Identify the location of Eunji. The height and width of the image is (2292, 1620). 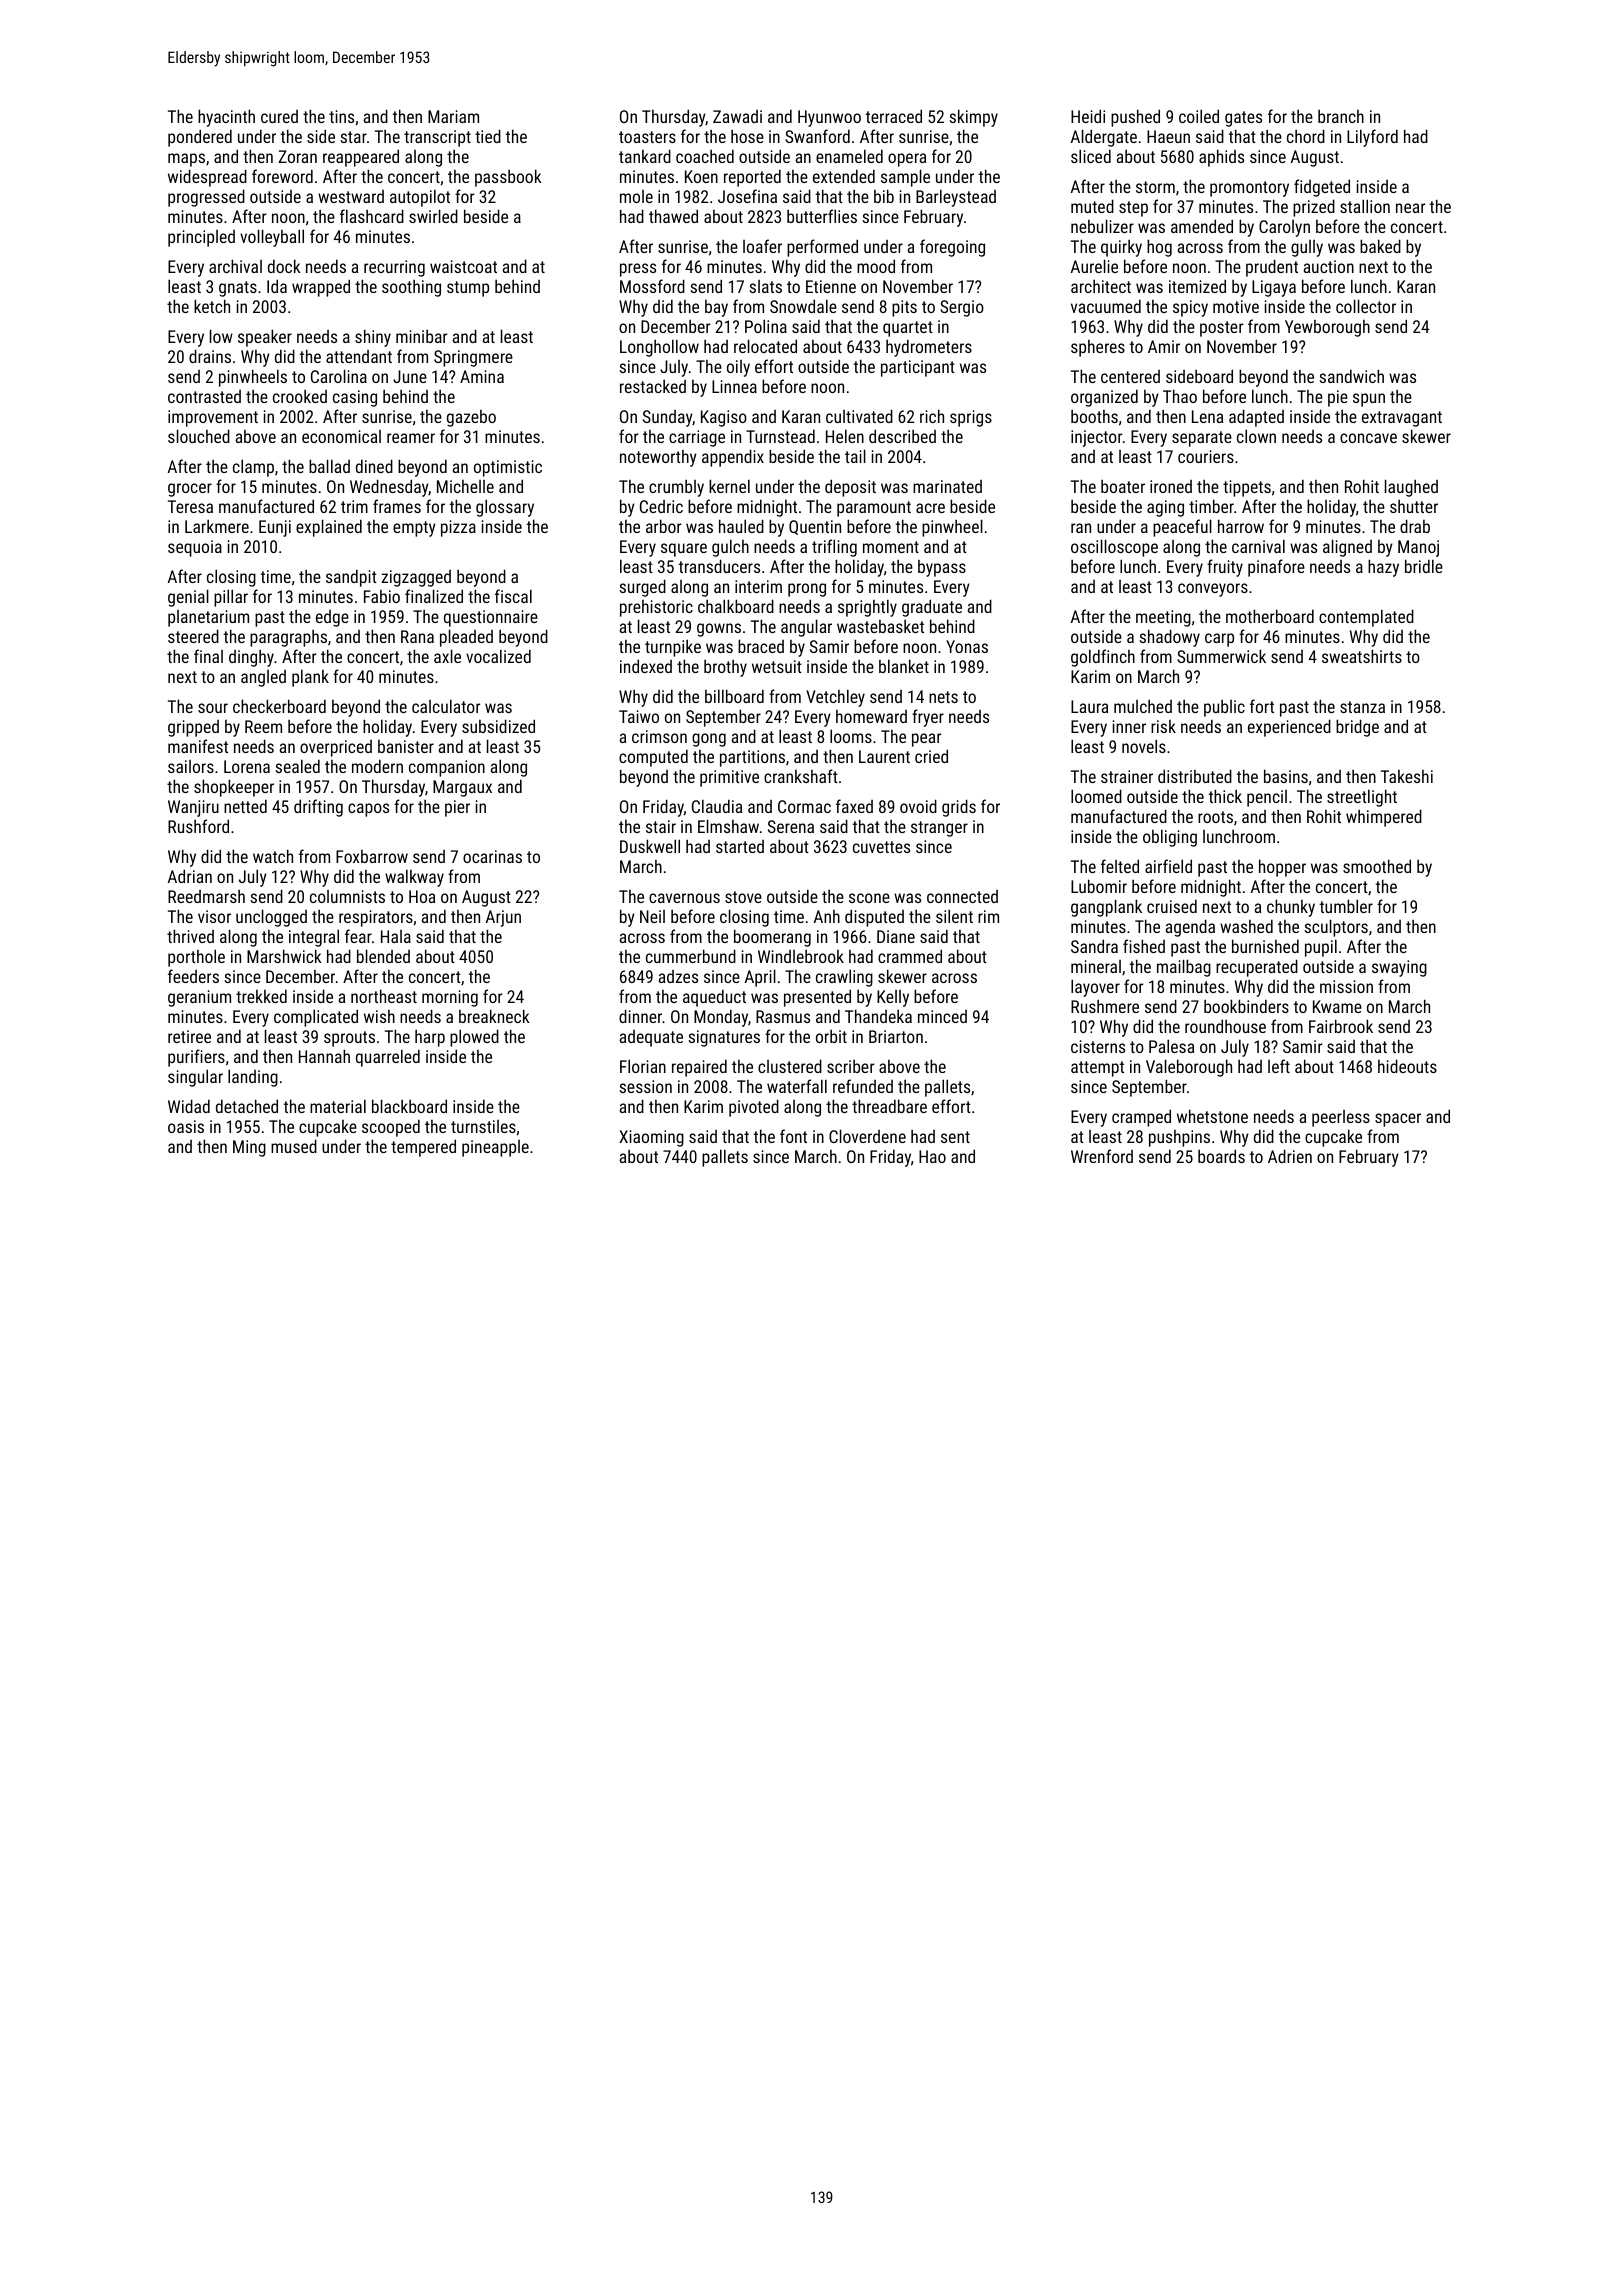
(275, 528).
